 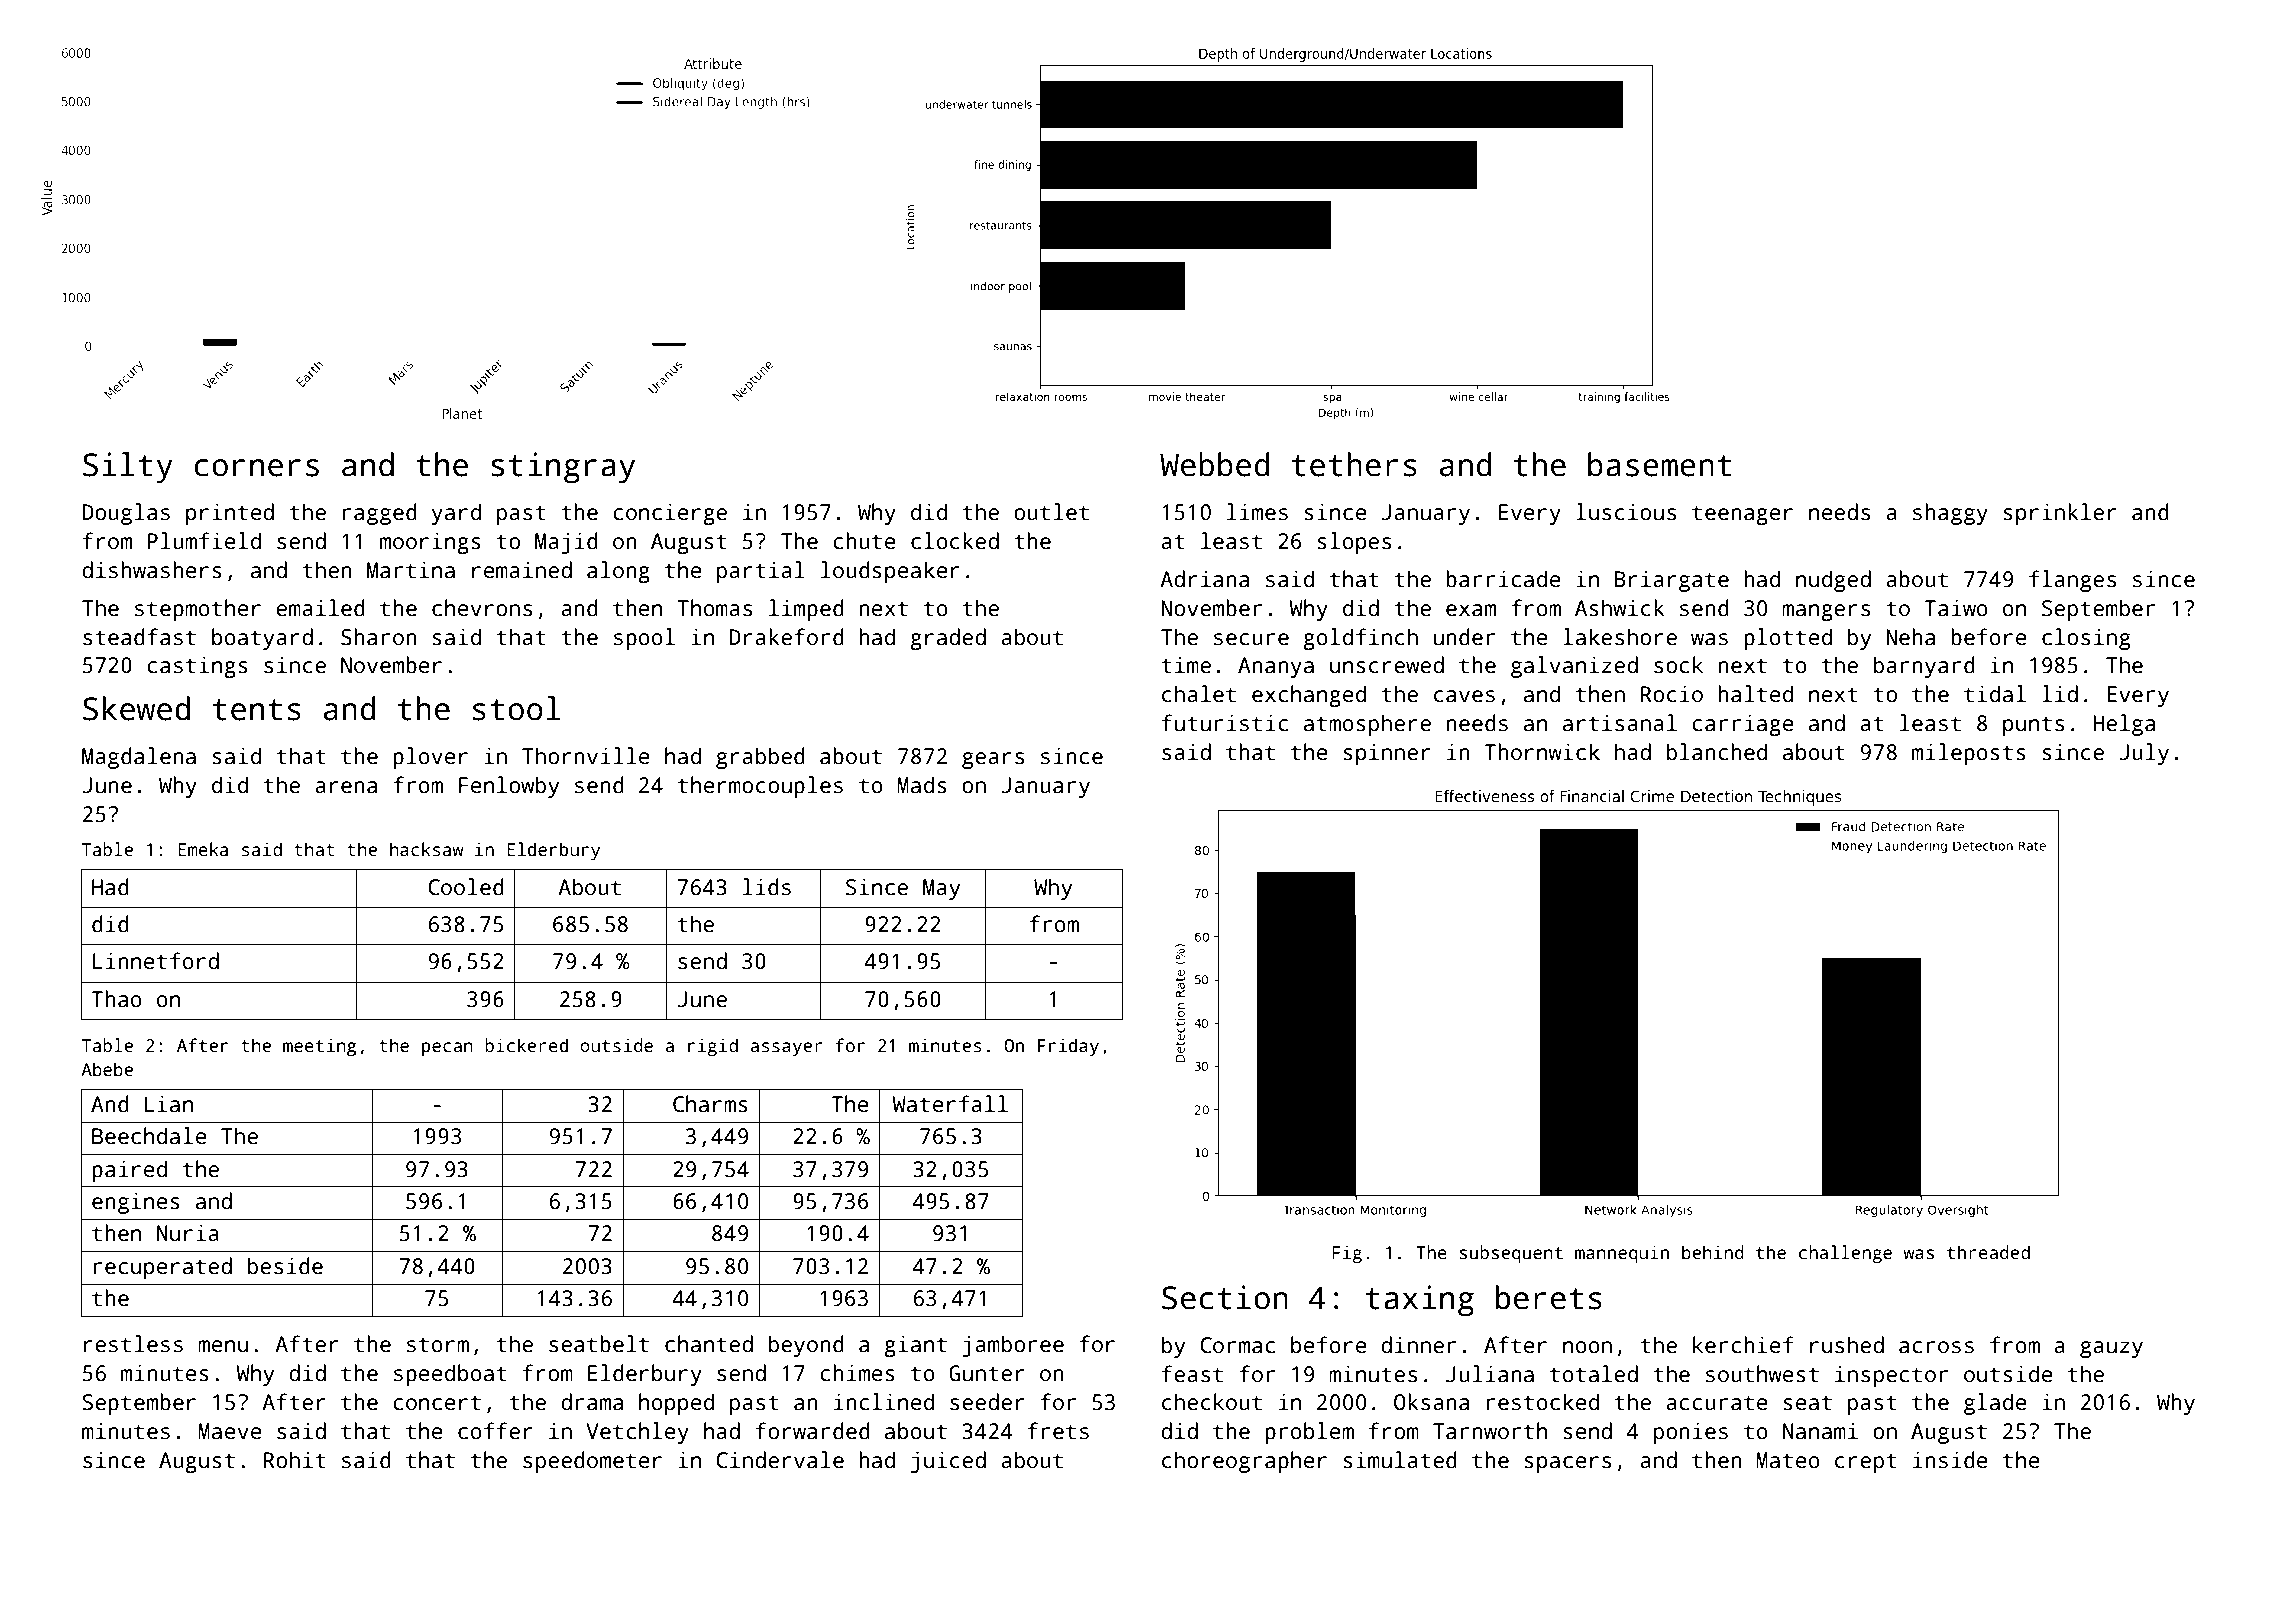 What do you see at coordinates (1988, 1252) in the document?
I see `threaded` at bounding box center [1988, 1252].
